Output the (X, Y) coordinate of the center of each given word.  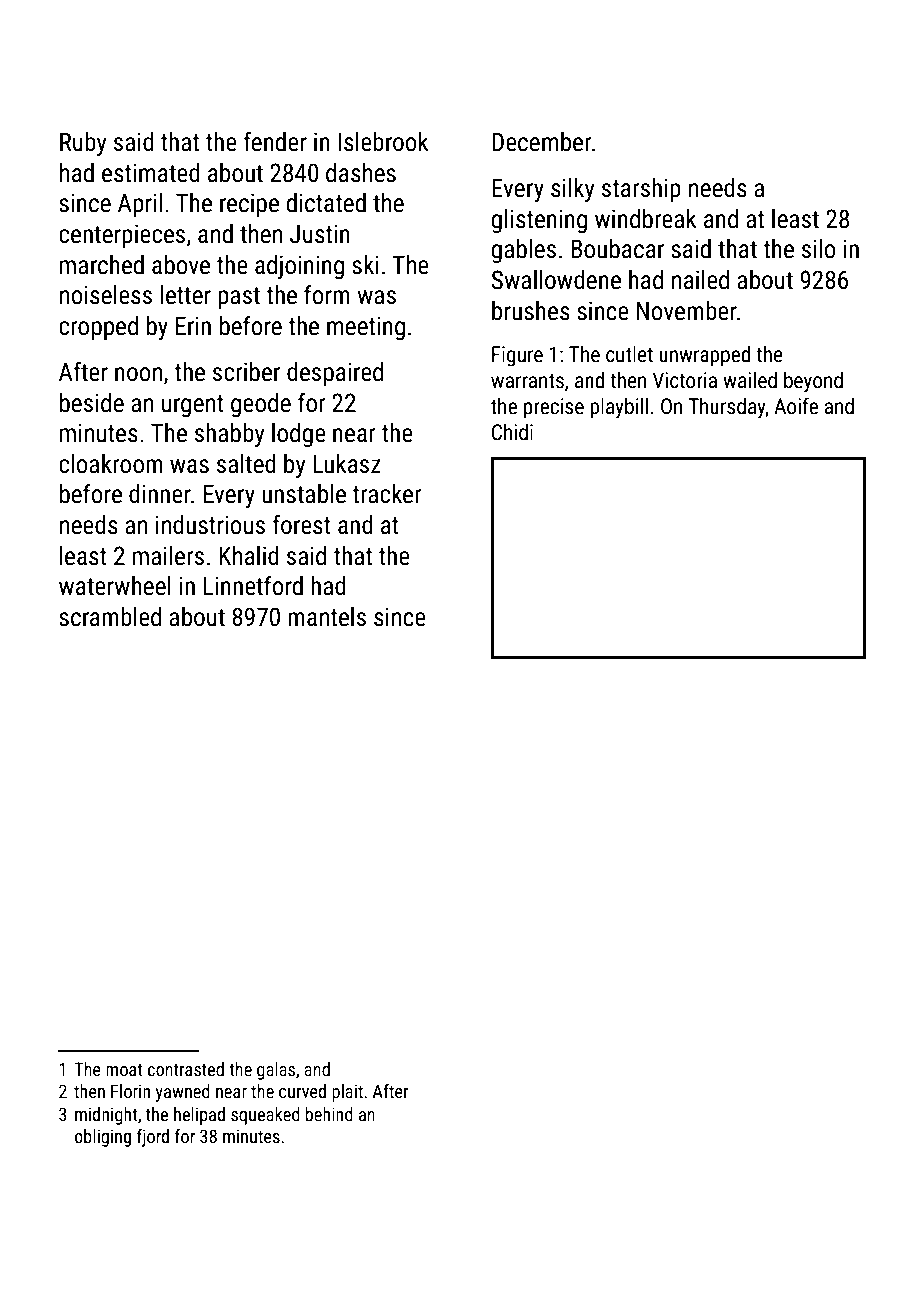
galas (276, 1071)
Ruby (83, 144)
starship (641, 190)
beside (92, 403)
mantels (327, 617)
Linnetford (253, 585)
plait (347, 1093)
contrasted (186, 1069)
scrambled (110, 617)
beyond (813, 382)
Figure (517, 356)
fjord (153, 1138)
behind (329, 1114)
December (542, 142)
